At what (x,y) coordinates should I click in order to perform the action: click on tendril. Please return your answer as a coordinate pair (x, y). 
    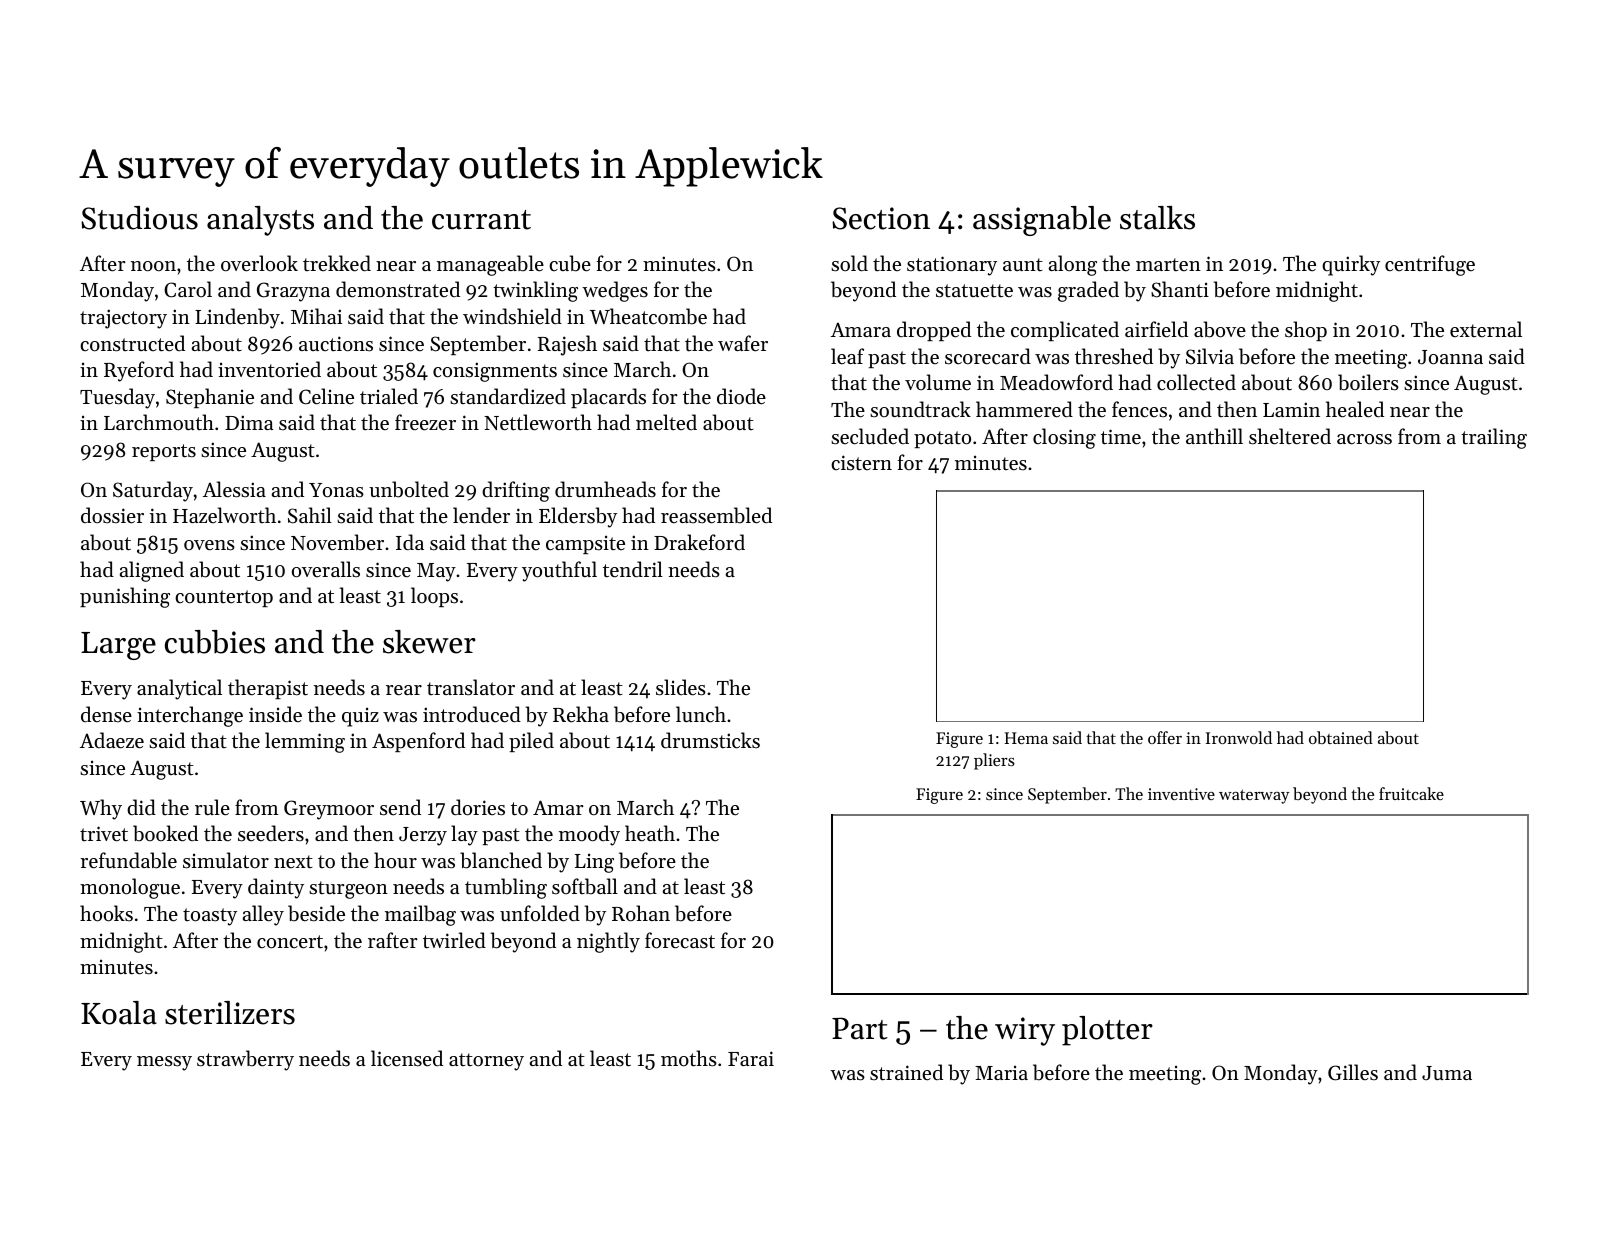
    Looking at the image, I should click on (633, 569).
